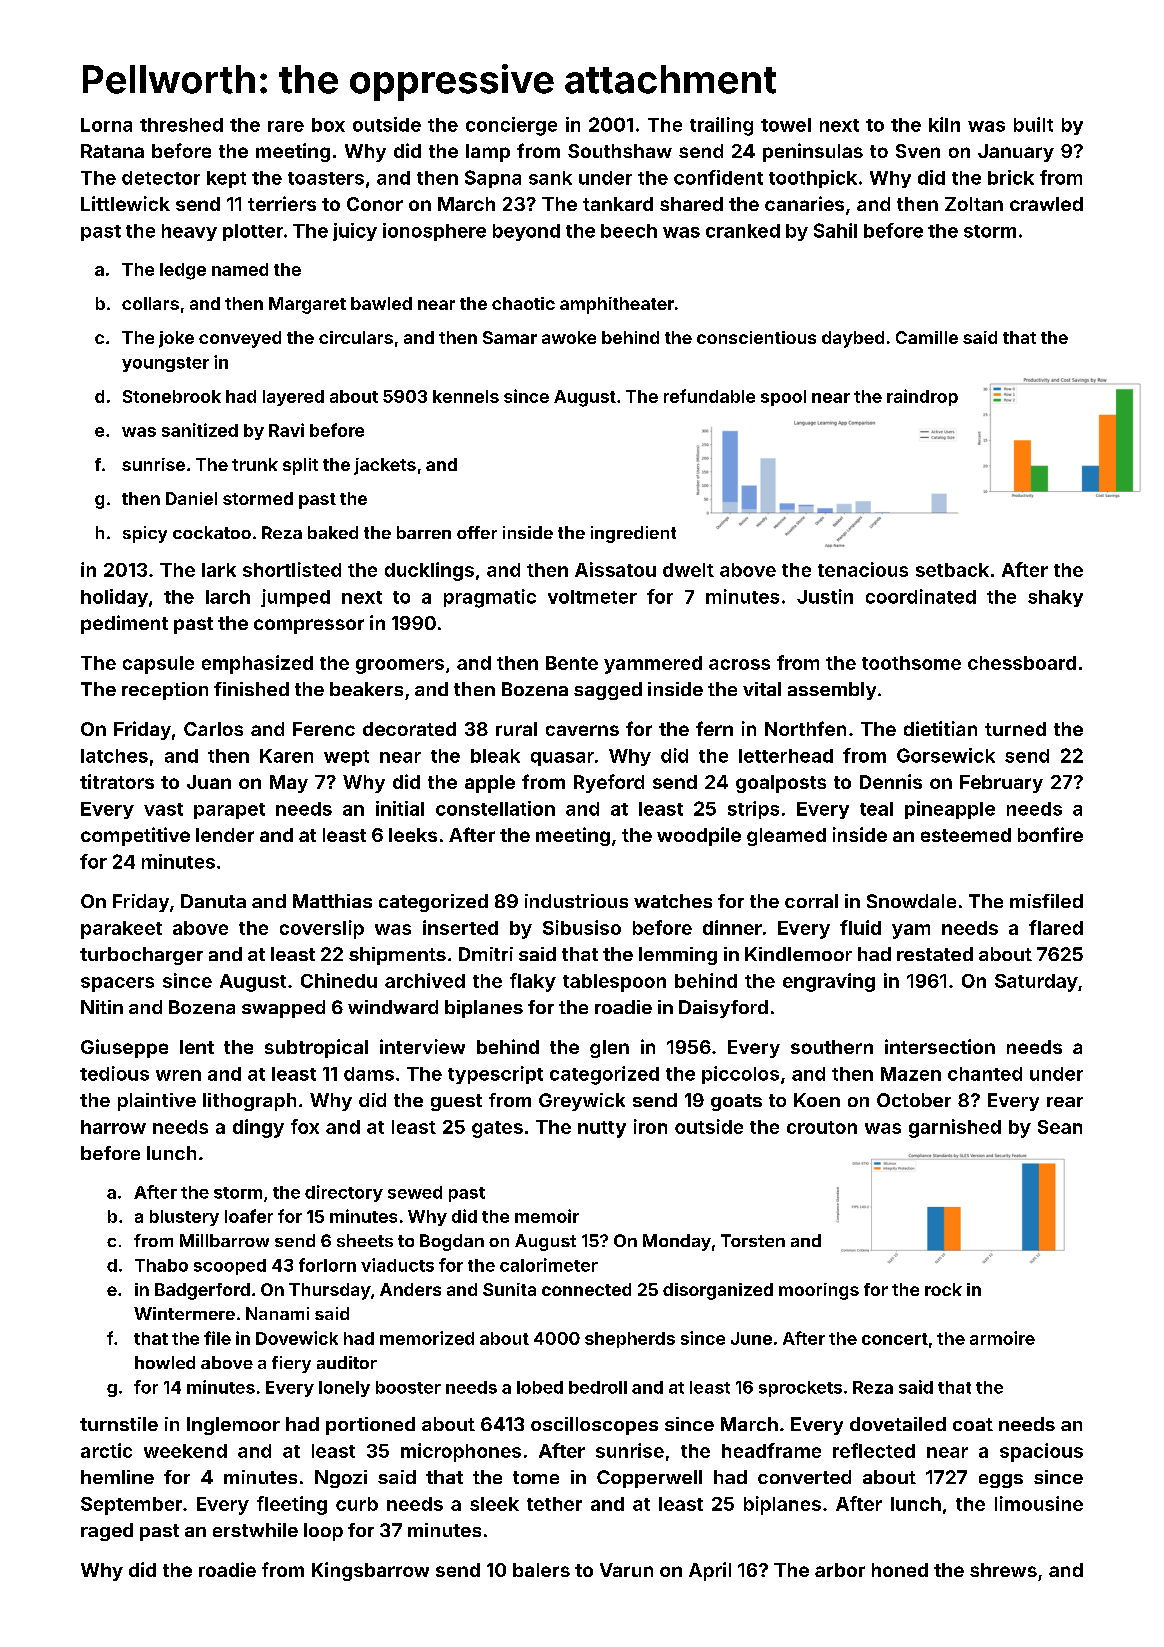 This screenshot has height=1647, width=1164. What do you see at coordinates (1056, 927) in the screenshot?
I see `flared` at bounding box center [1056, 927].
